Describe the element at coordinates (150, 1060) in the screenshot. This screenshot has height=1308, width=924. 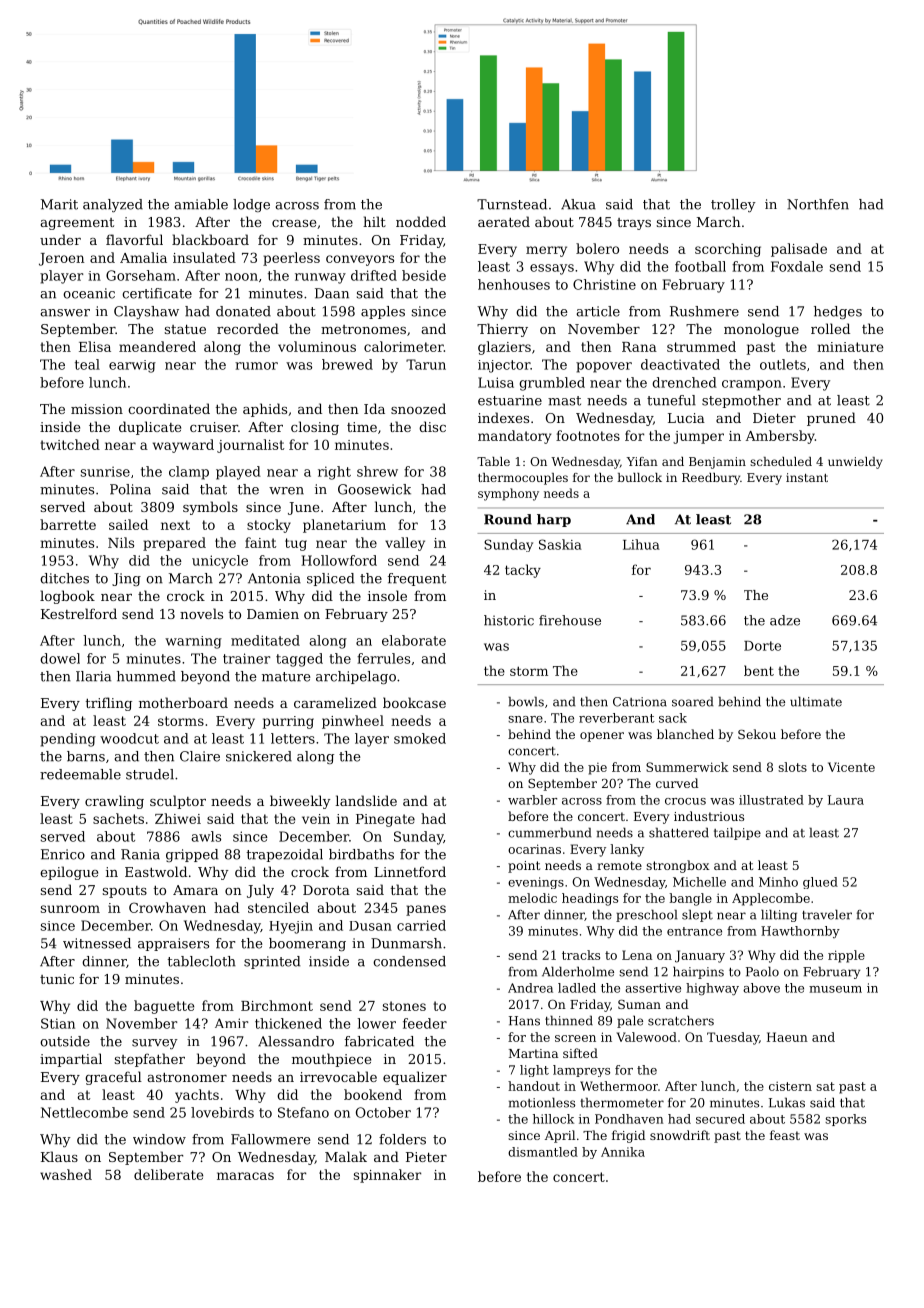
I see `stepfather` at that location.
